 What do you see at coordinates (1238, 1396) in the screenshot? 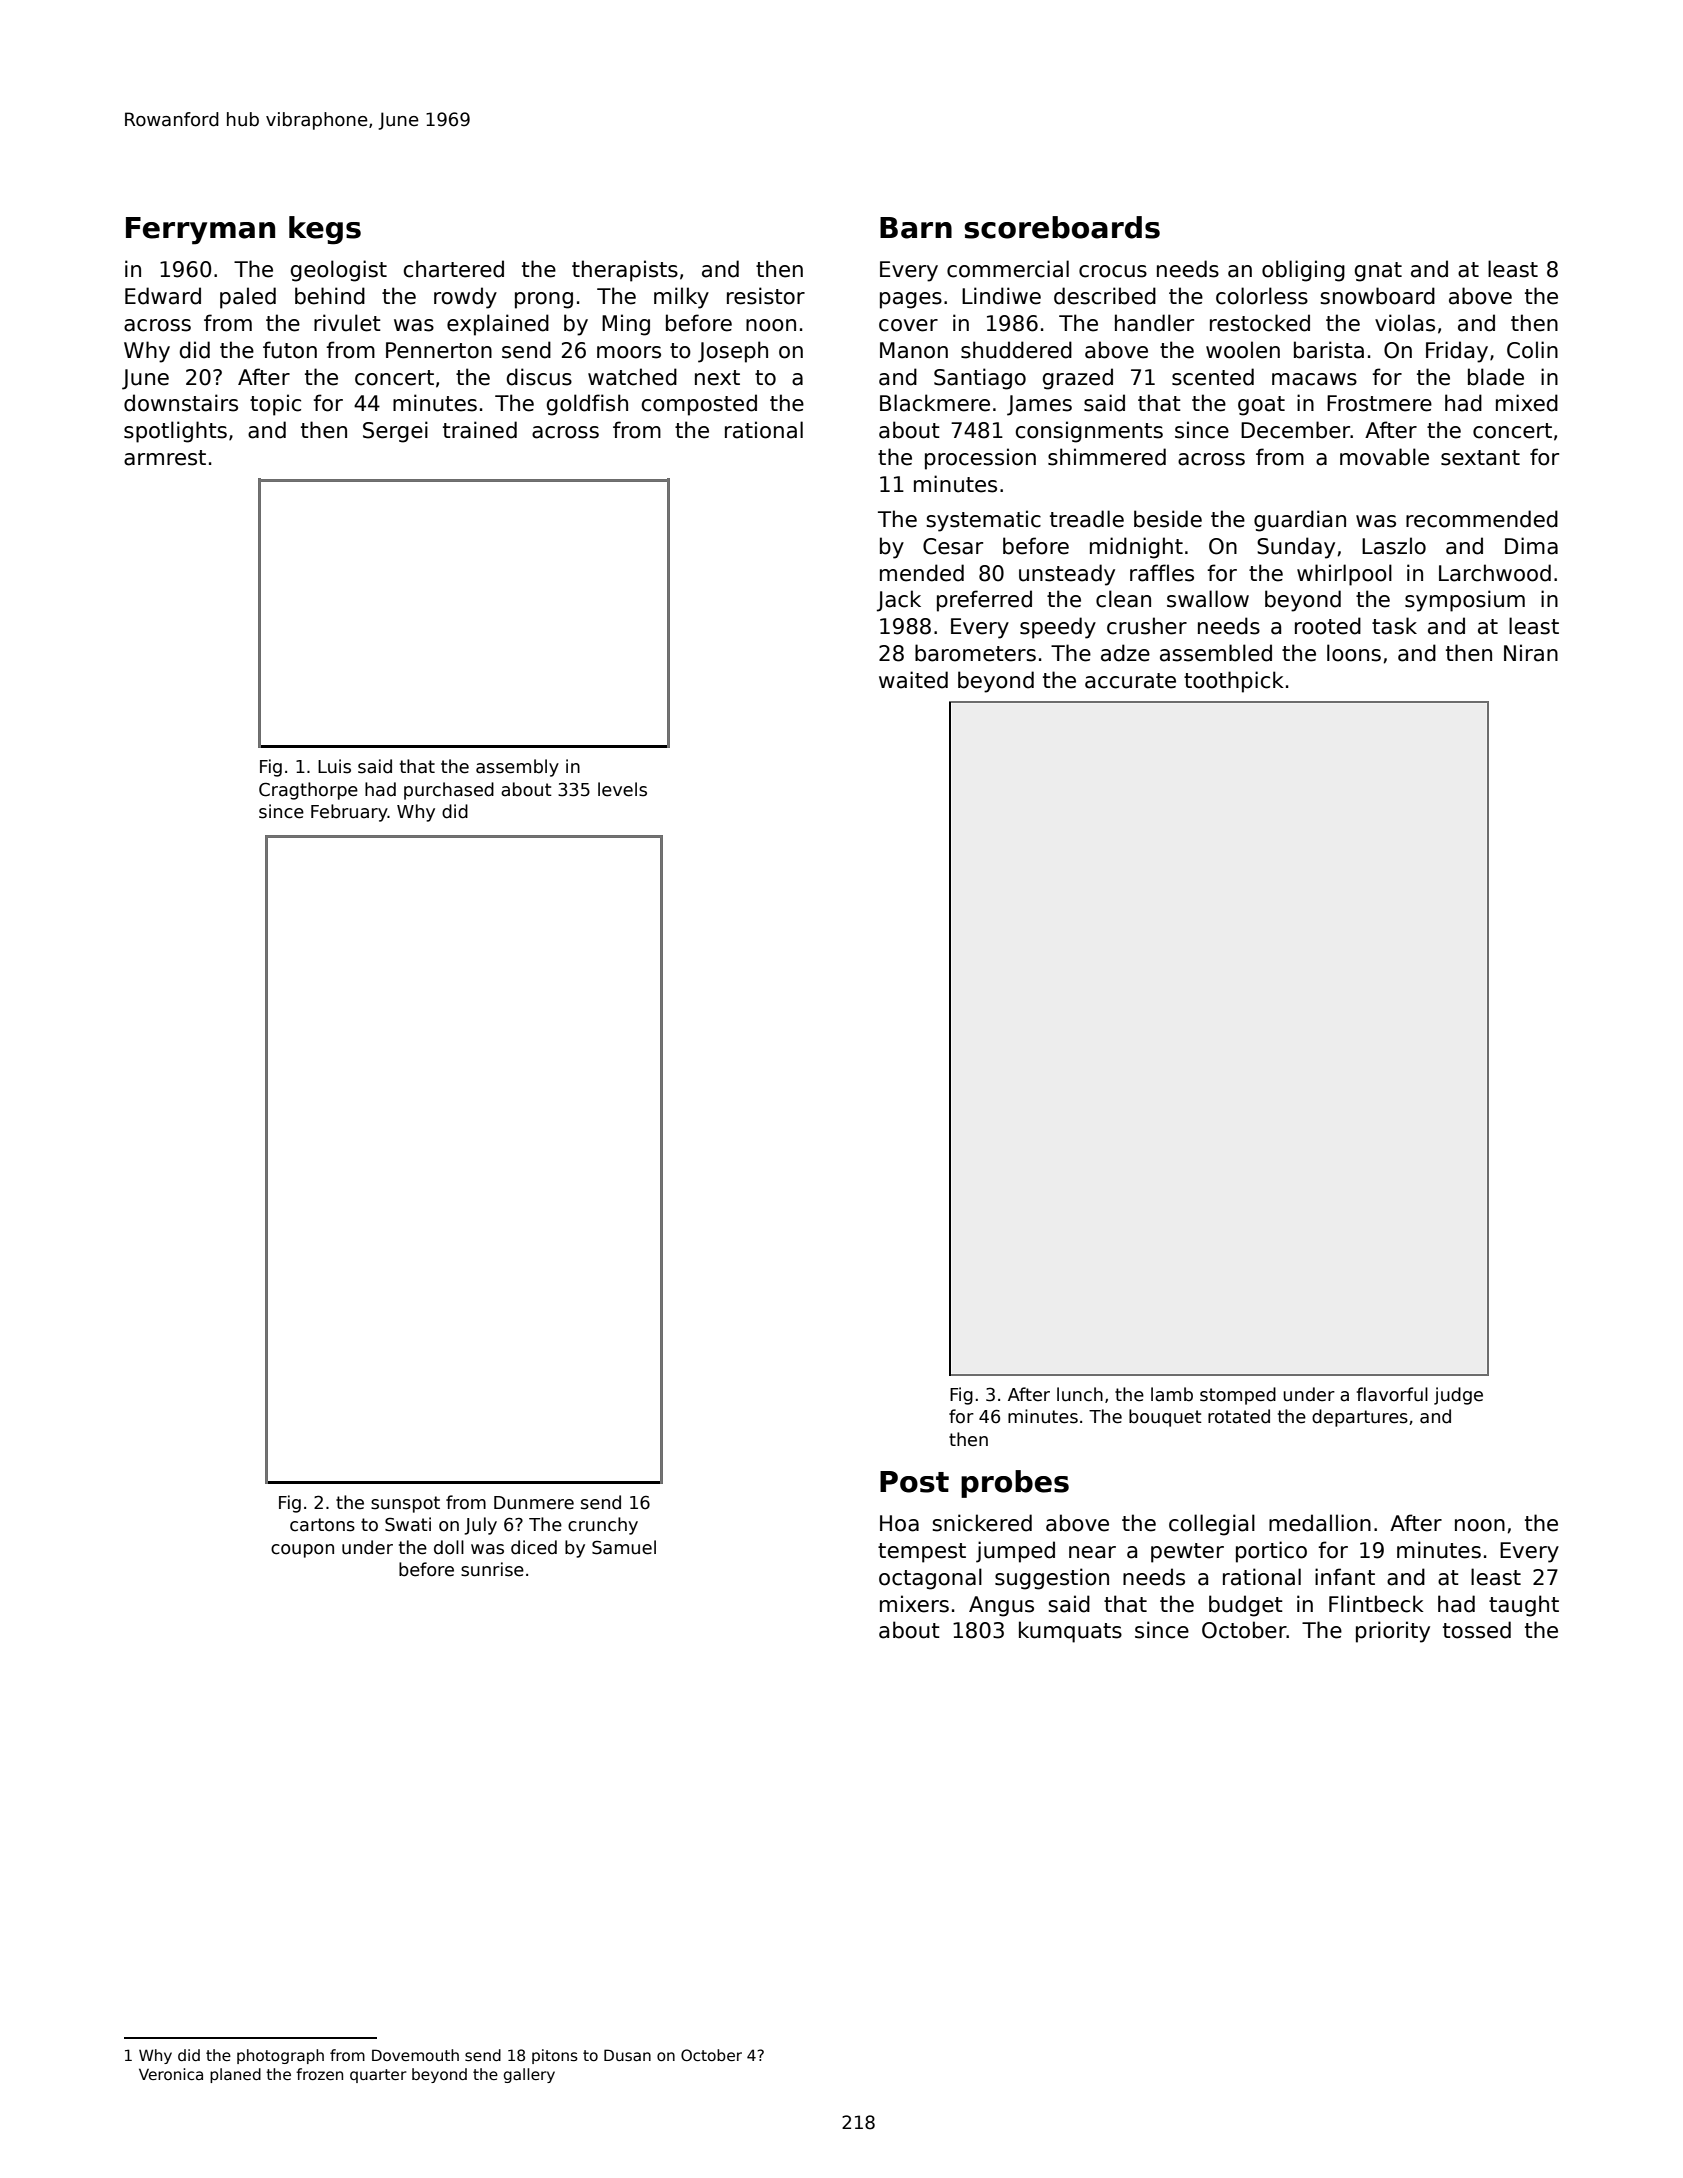
I see `stomped` at bounding box center [1238, 1396].
